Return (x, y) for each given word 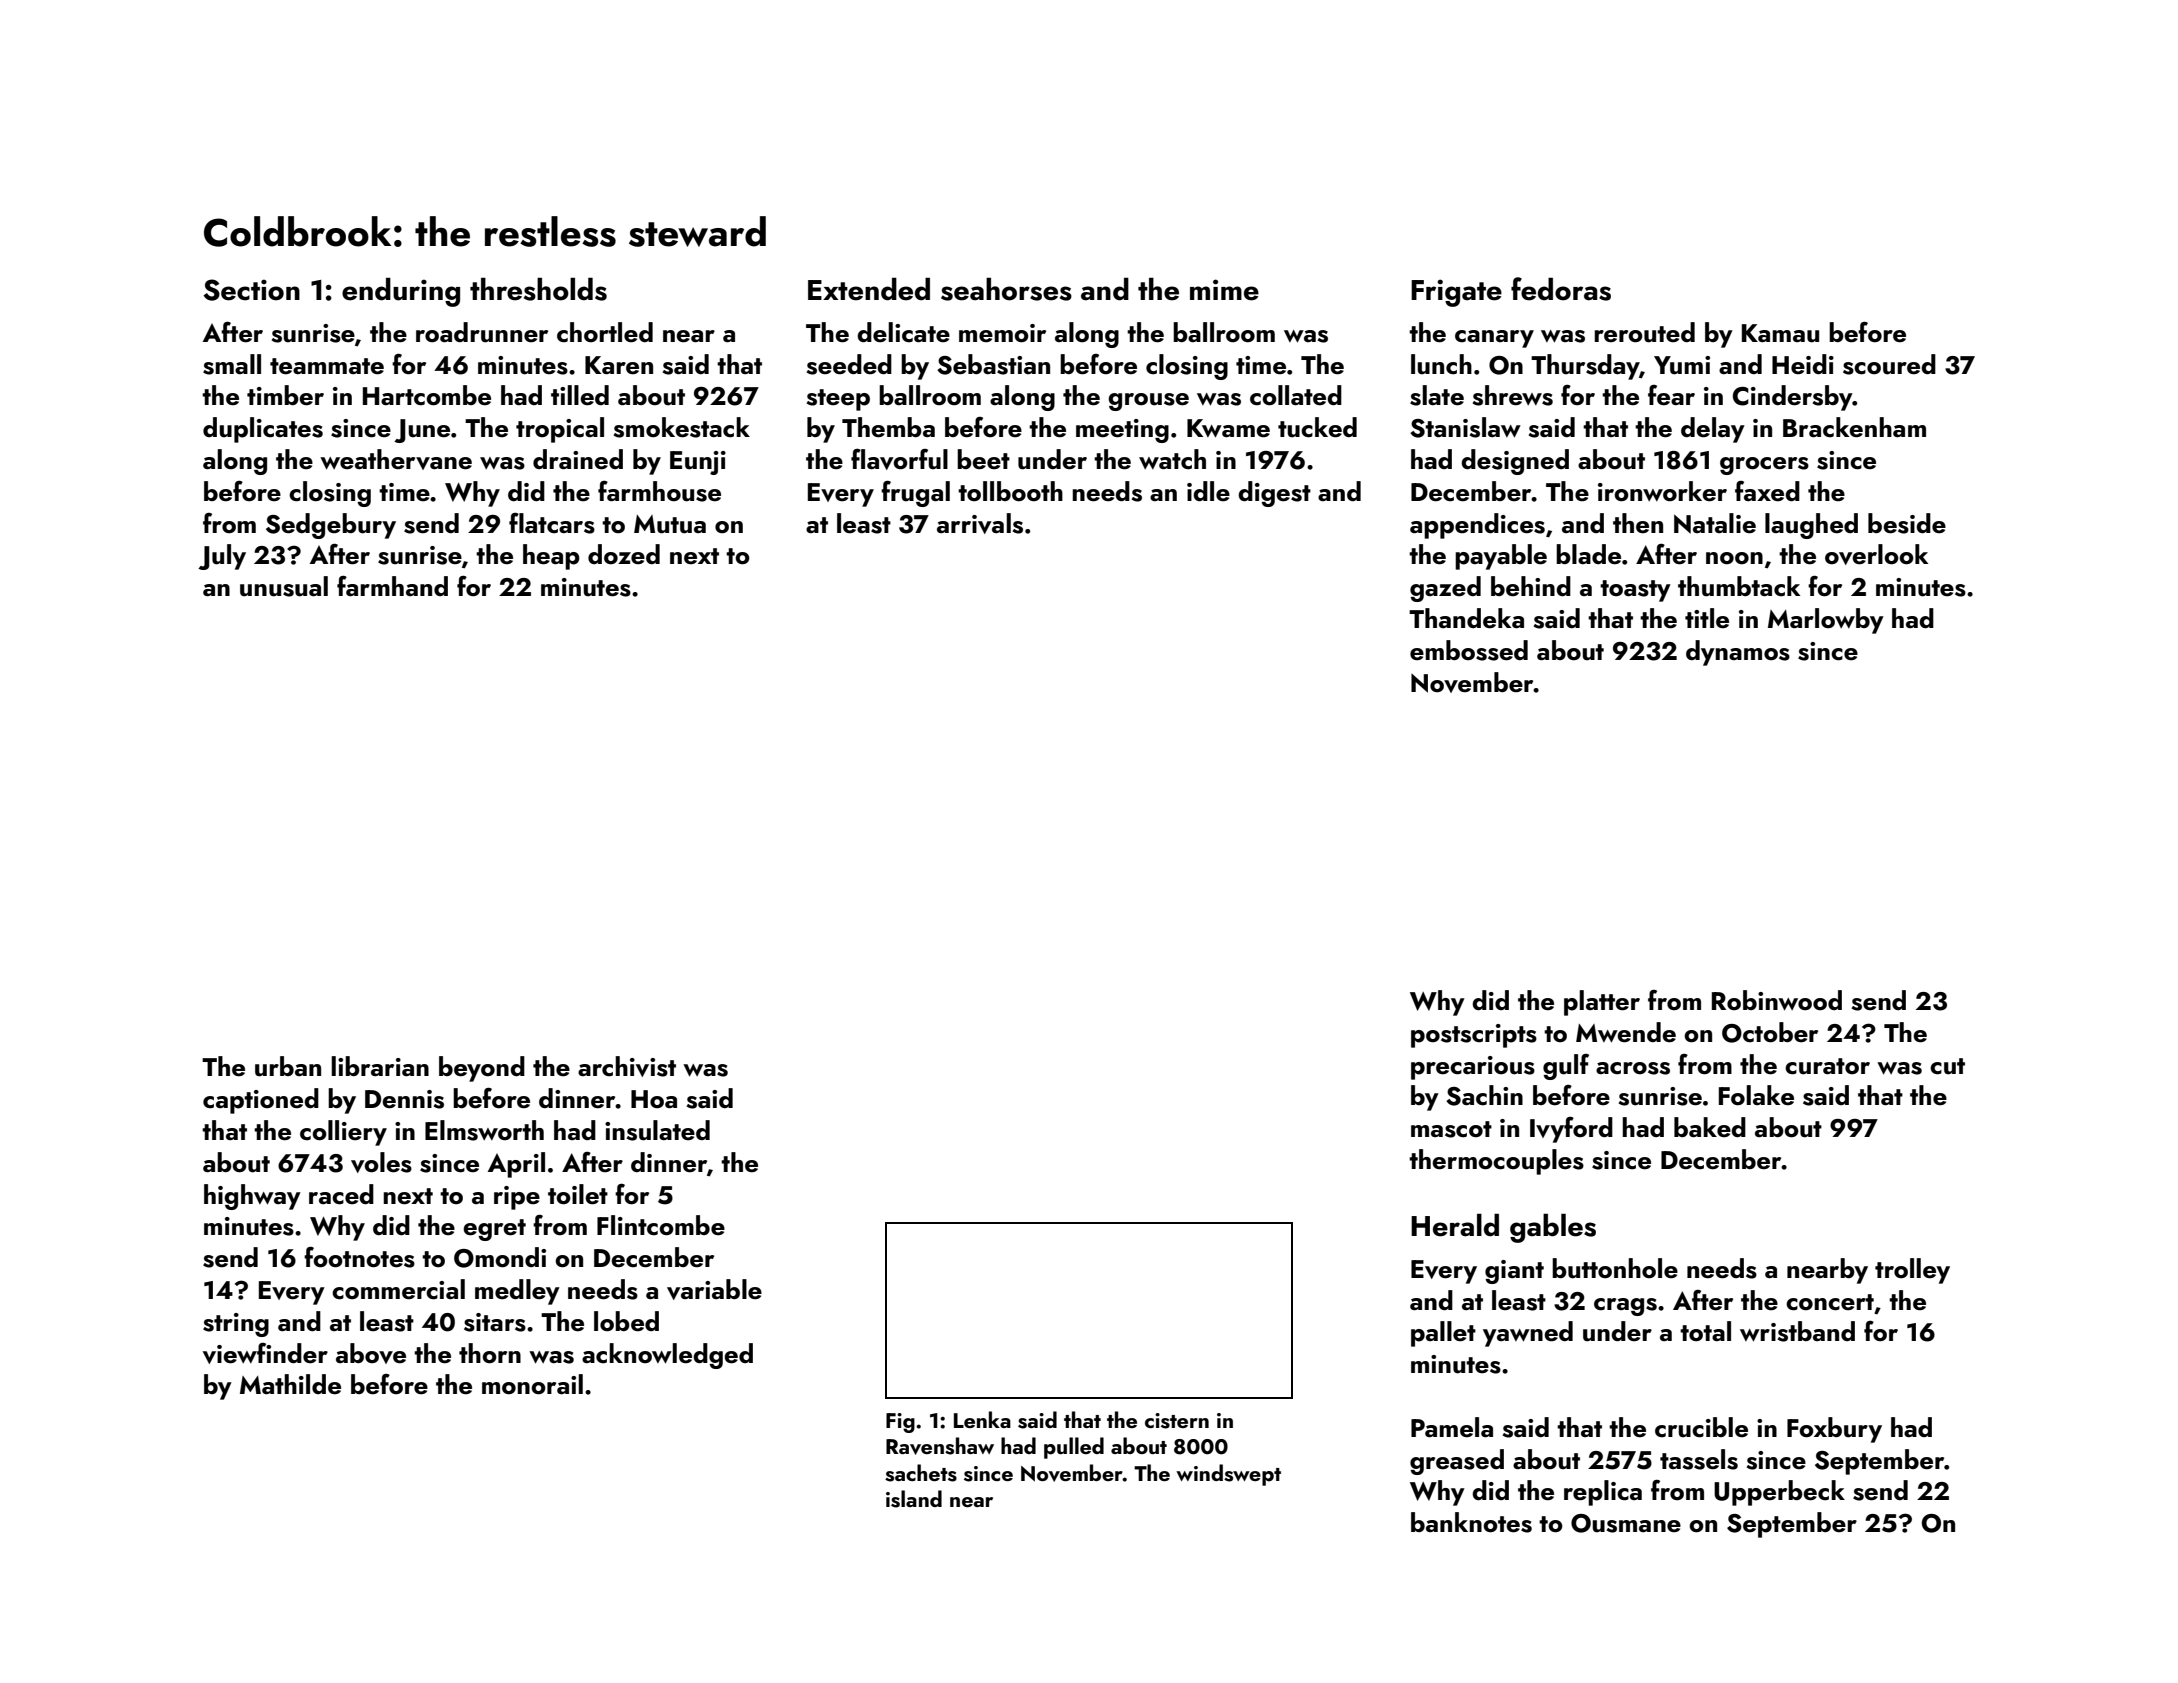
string (236, 1325)
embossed (1469, 650)
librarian (380, 1066)
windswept (1228, 1475)
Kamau (1780, 333)
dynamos (1738, 653)
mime (1224, 290)
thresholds (538, 289)
